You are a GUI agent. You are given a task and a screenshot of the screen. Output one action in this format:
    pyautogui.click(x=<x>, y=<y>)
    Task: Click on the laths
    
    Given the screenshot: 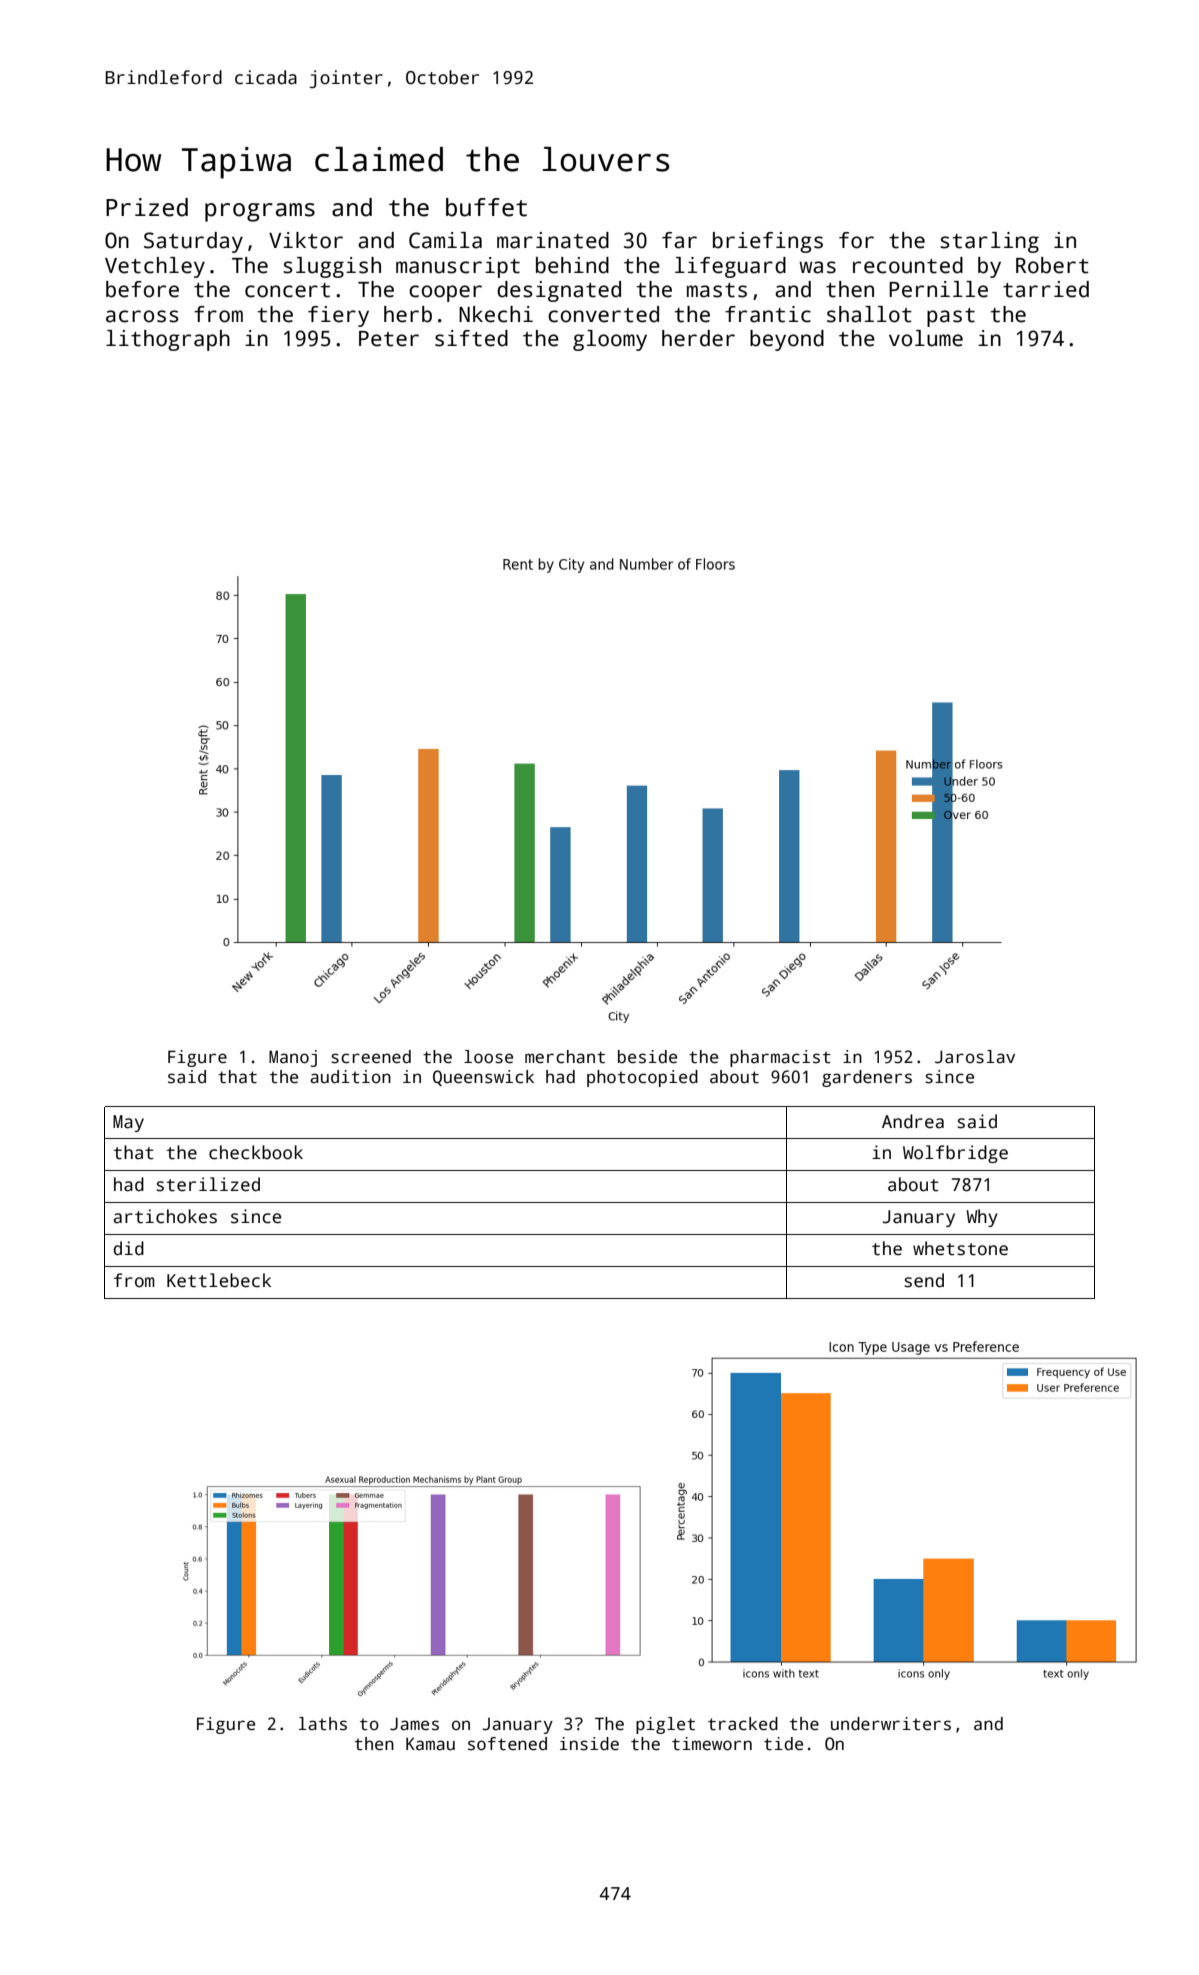 What is the action you would take?
    pyautogui.click(x=323, y=1724)
